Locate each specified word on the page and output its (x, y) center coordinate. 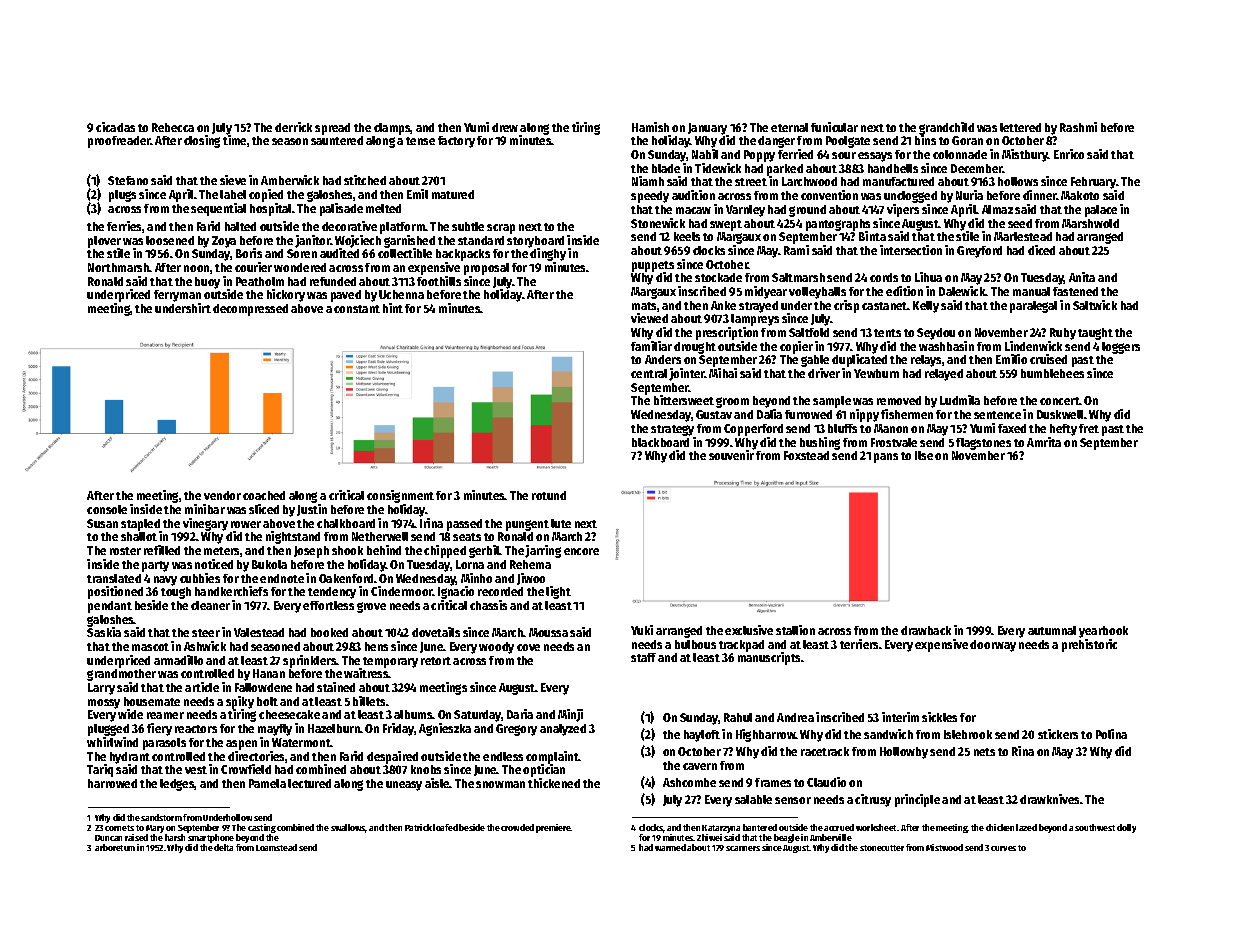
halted (240, 226)
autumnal (1052, 630)
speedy (650, 197)
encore (581, 551)
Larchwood (809, 181)
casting (262, 828)
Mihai (723, 373)
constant (357, 309)
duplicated (859, 360)
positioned (115, 592)
